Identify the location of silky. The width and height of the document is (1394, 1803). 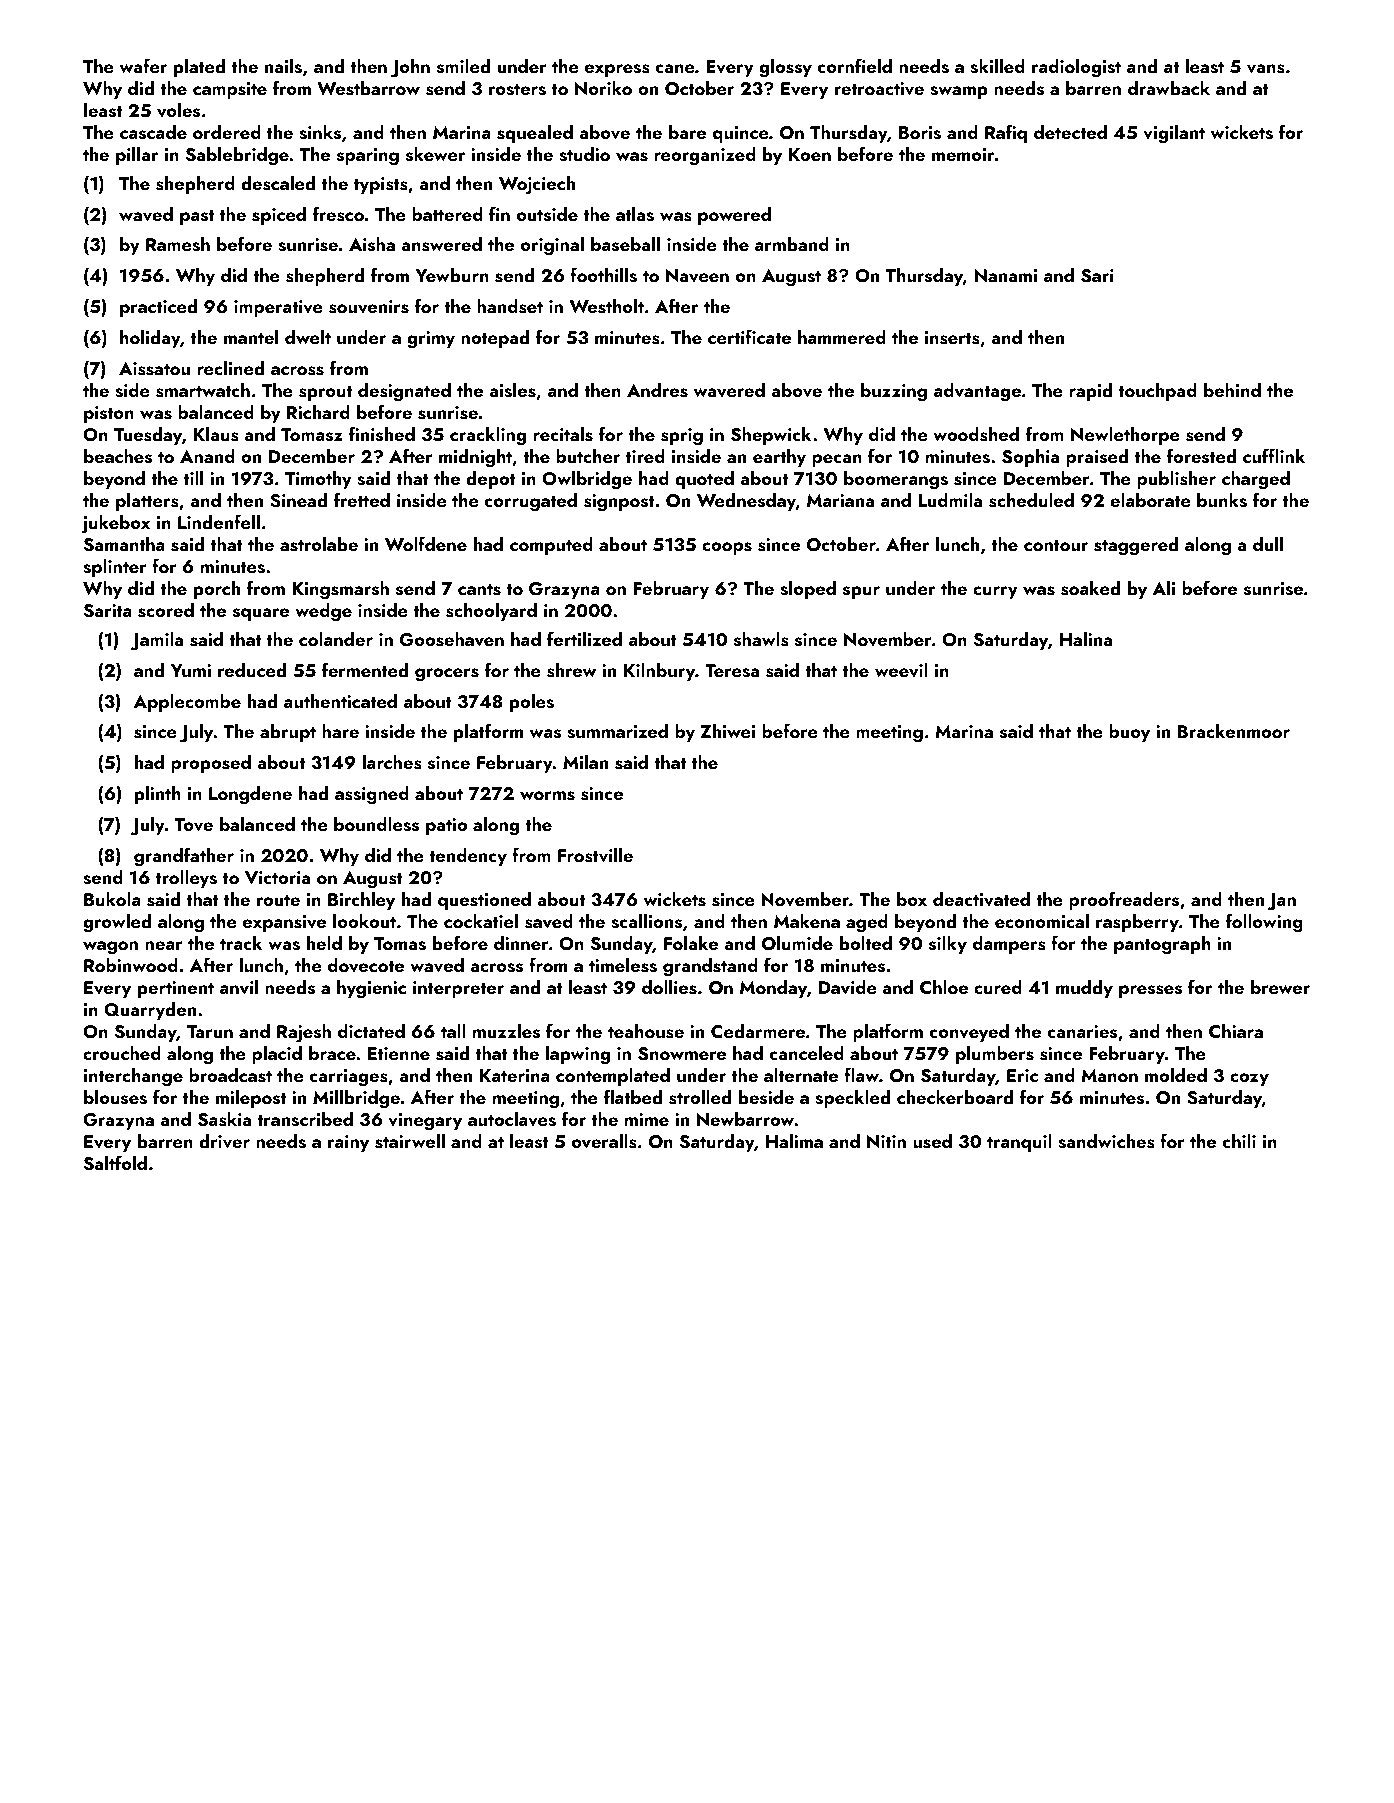
(948, 945).
